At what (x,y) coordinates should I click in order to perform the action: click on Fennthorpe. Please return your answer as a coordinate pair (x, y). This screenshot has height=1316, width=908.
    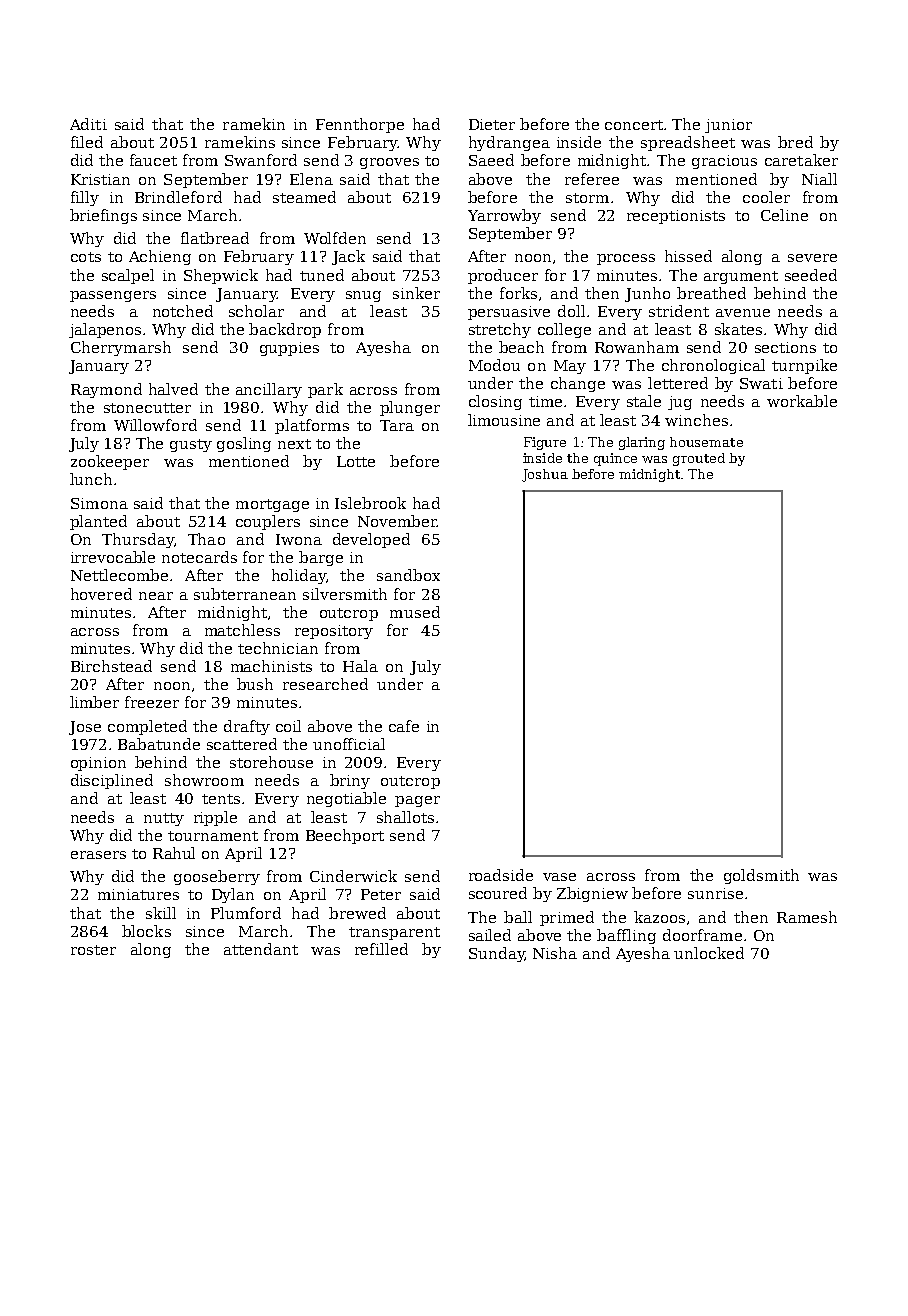
    Looking at the image, I should click on (360, 125).
